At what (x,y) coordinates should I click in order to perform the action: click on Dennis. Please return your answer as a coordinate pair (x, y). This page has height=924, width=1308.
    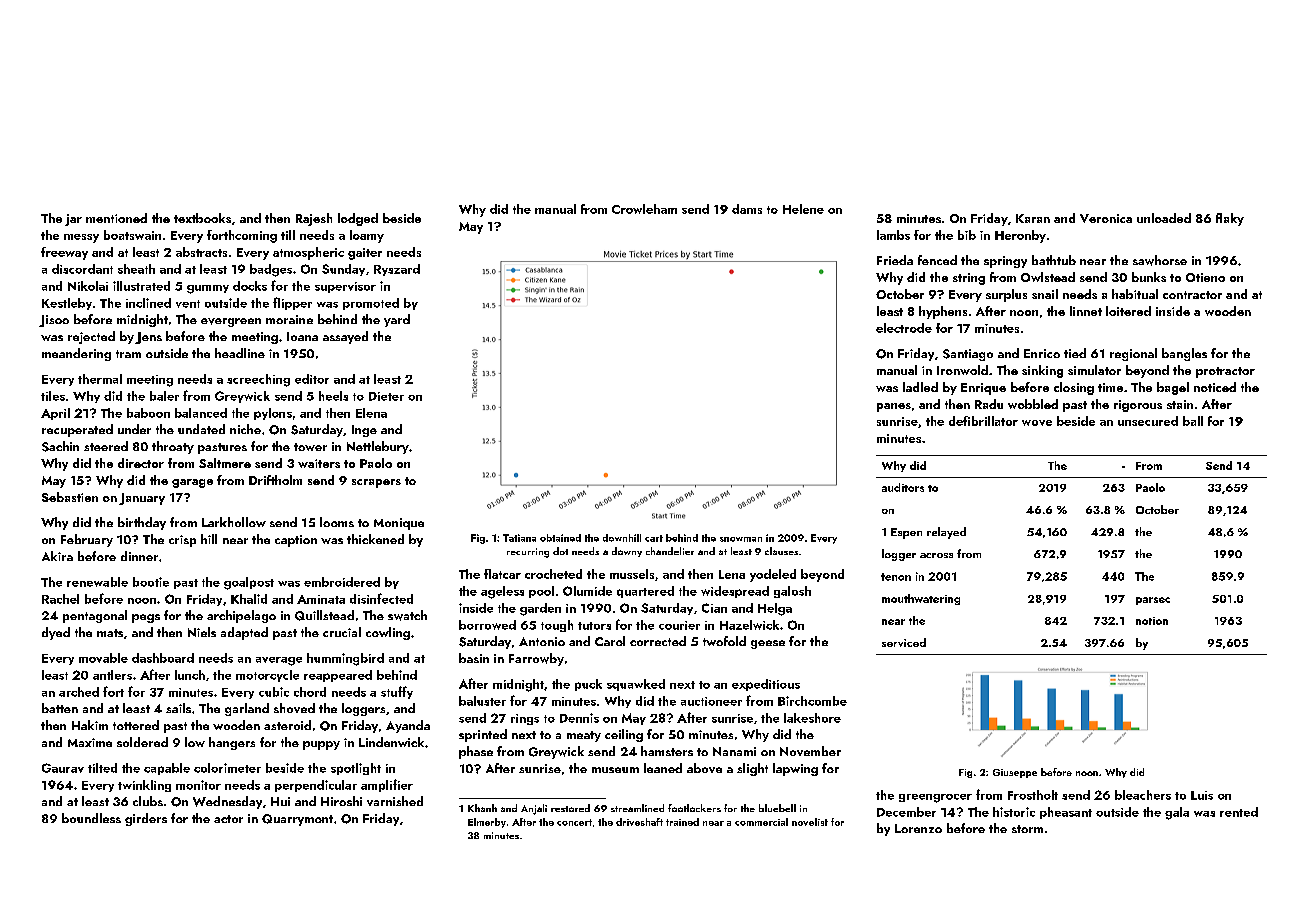
    Looking at the image, I should click on (579, 718).
